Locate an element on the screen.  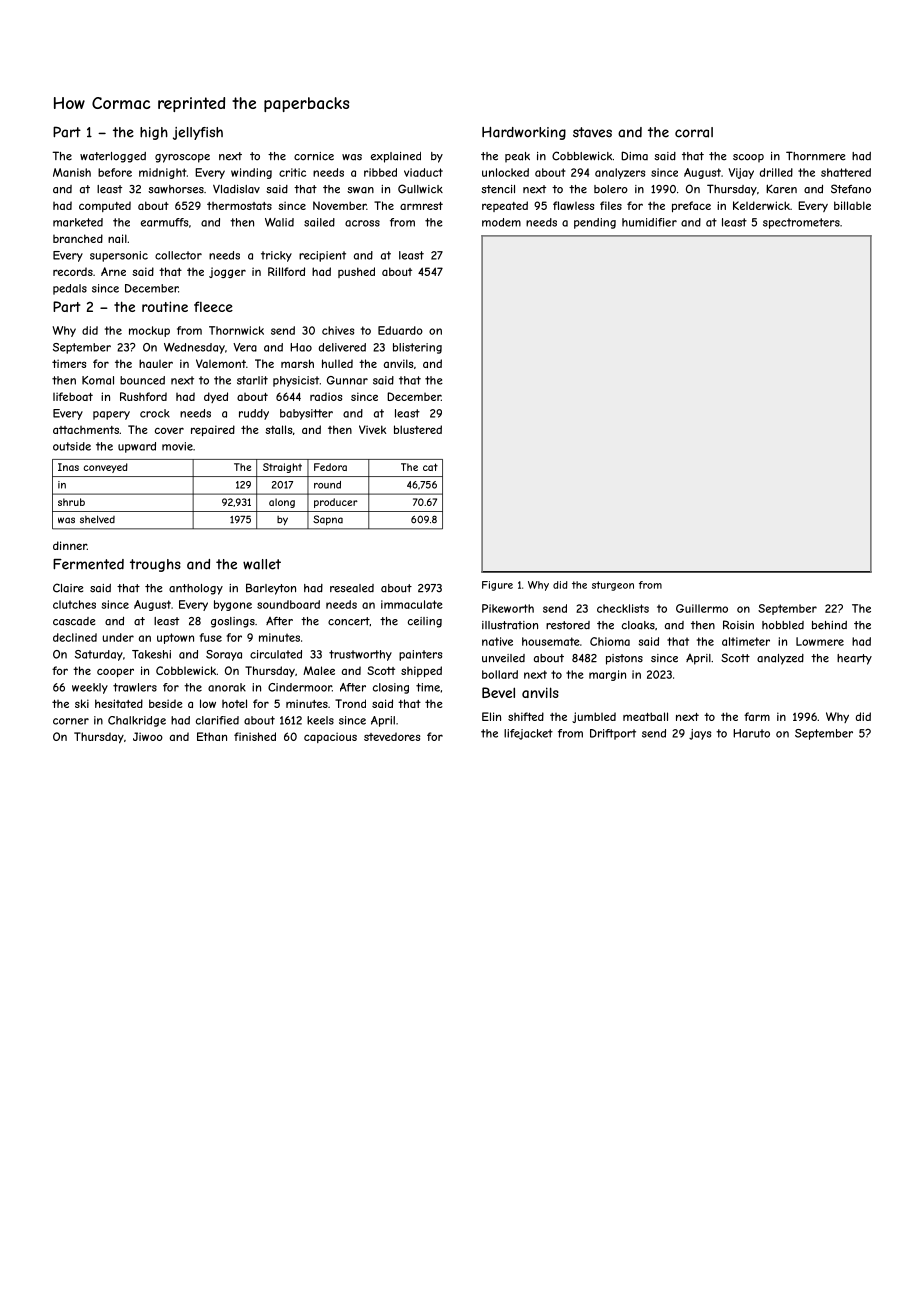
farm is located at coordinates (757, 716).
